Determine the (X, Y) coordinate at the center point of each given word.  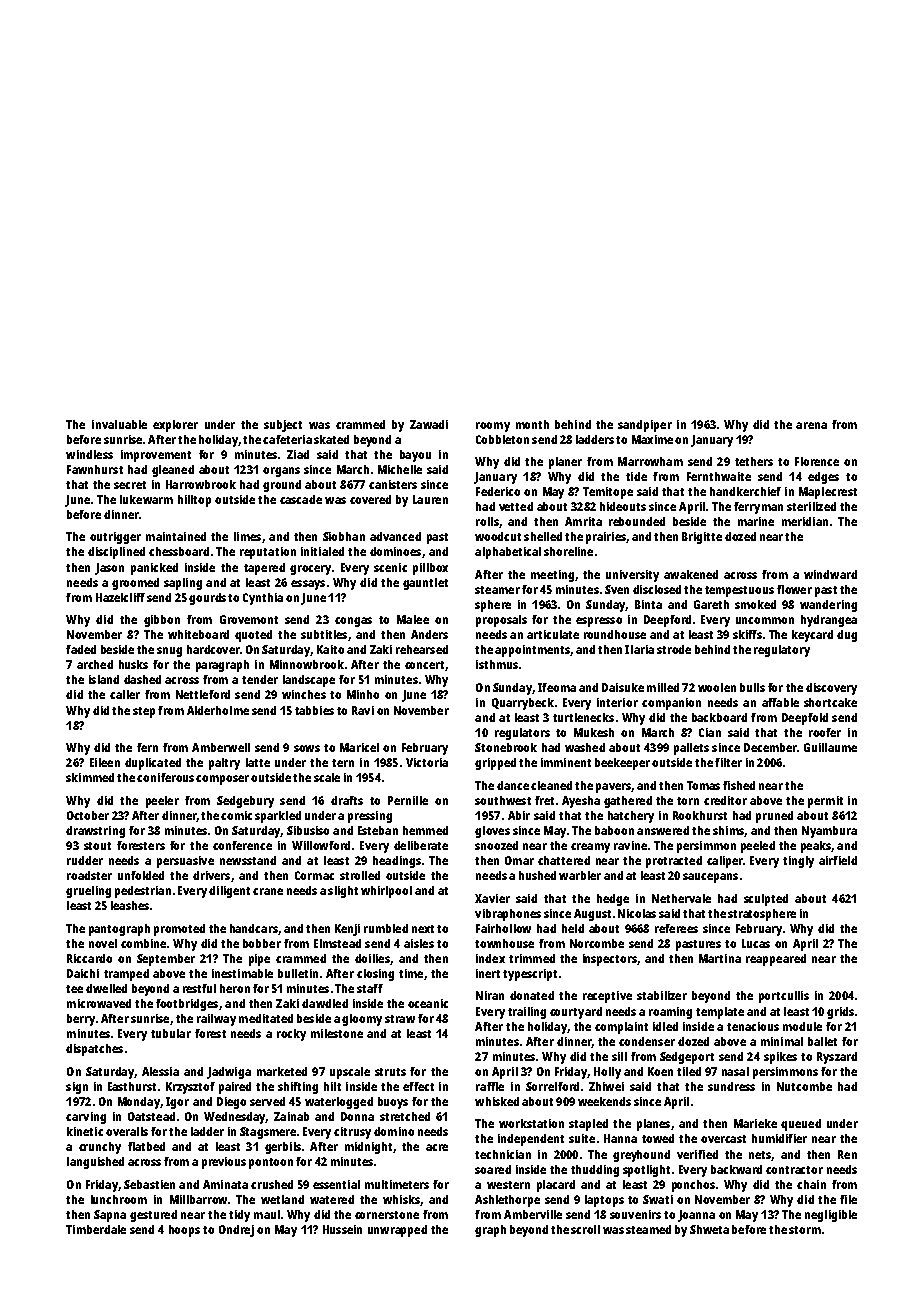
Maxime (652, 439)
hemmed (425, 830)
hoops (184, 1231)
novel (103, 943)
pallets (691, 749)
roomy (493, 427)
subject (283, 426)
